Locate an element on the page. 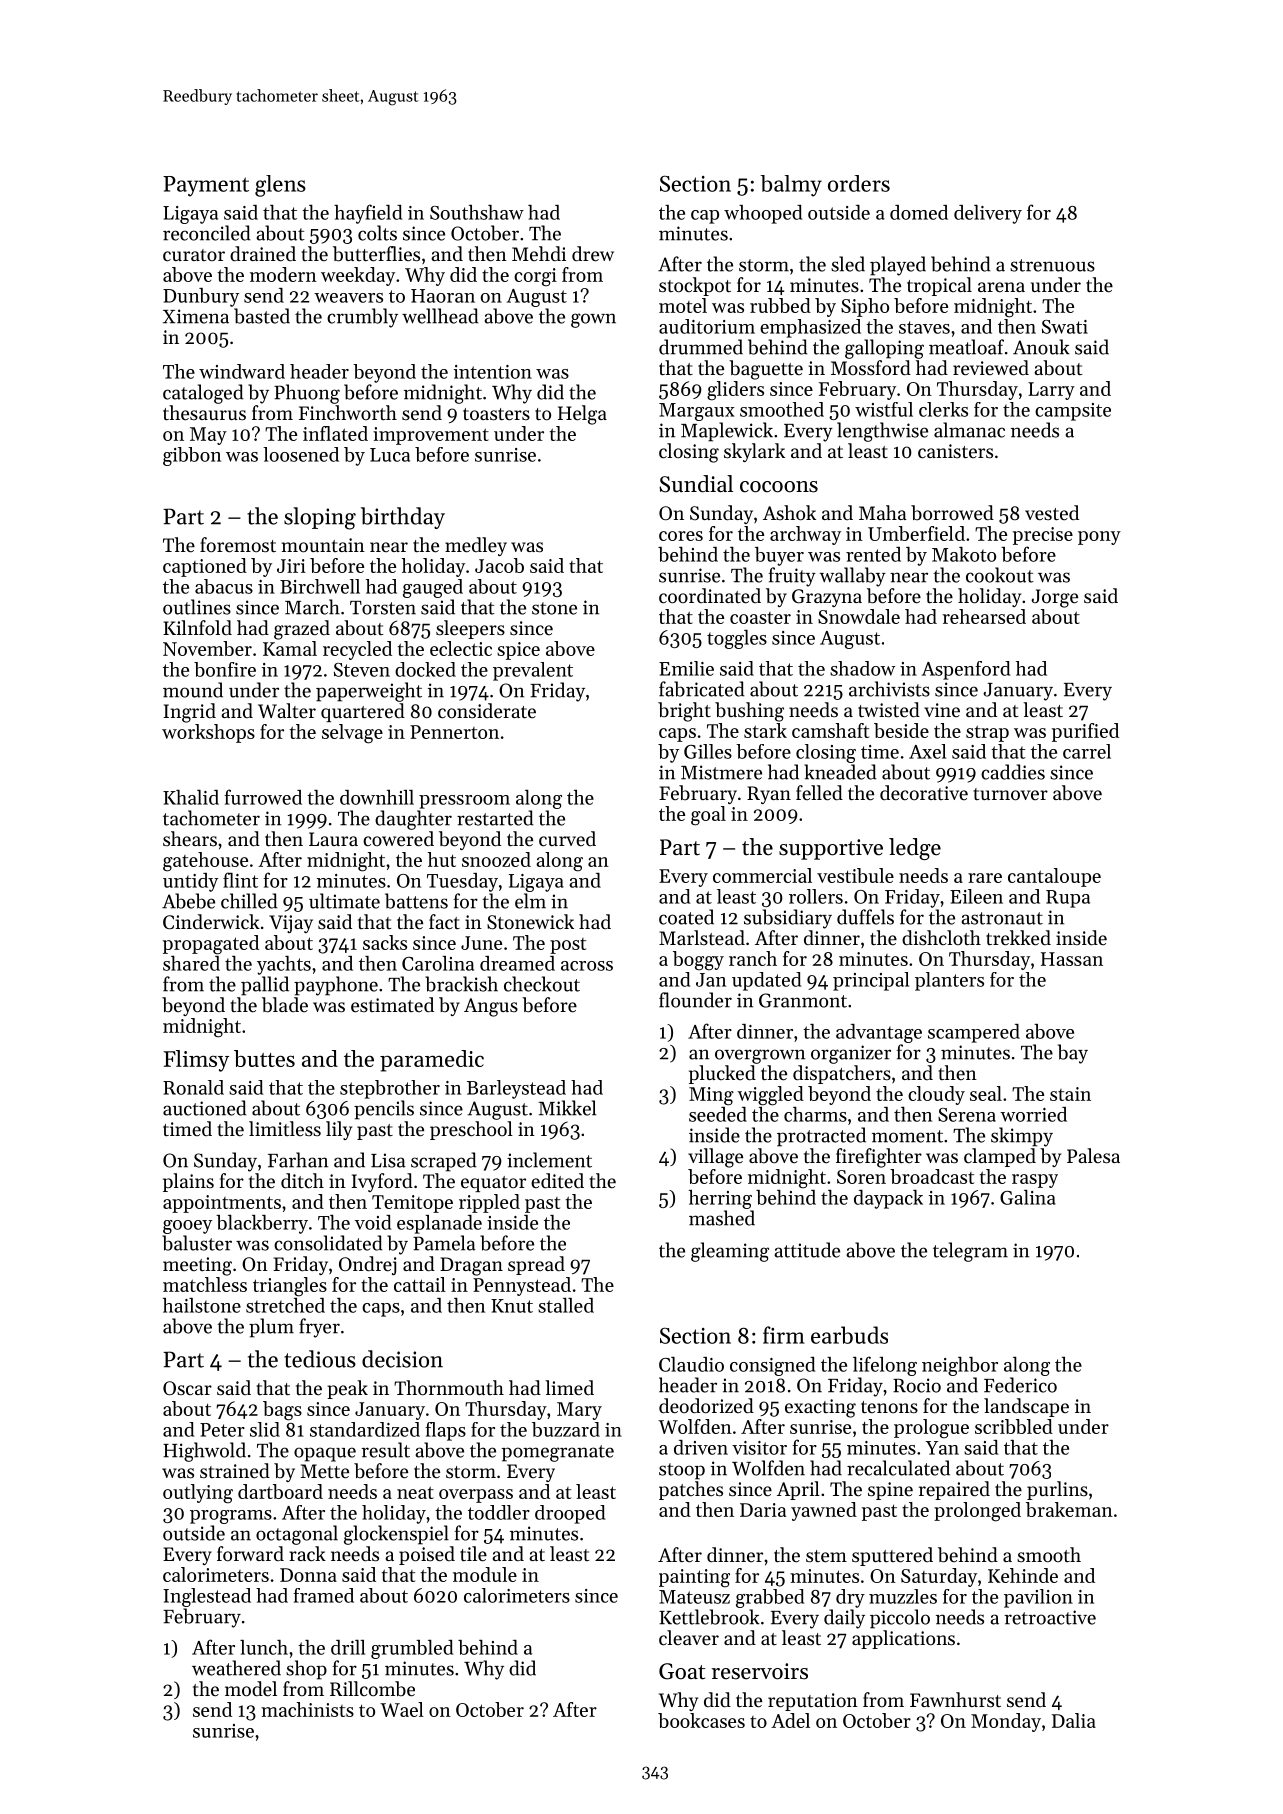  Ondrej is located at coordinates (367, 1265).
